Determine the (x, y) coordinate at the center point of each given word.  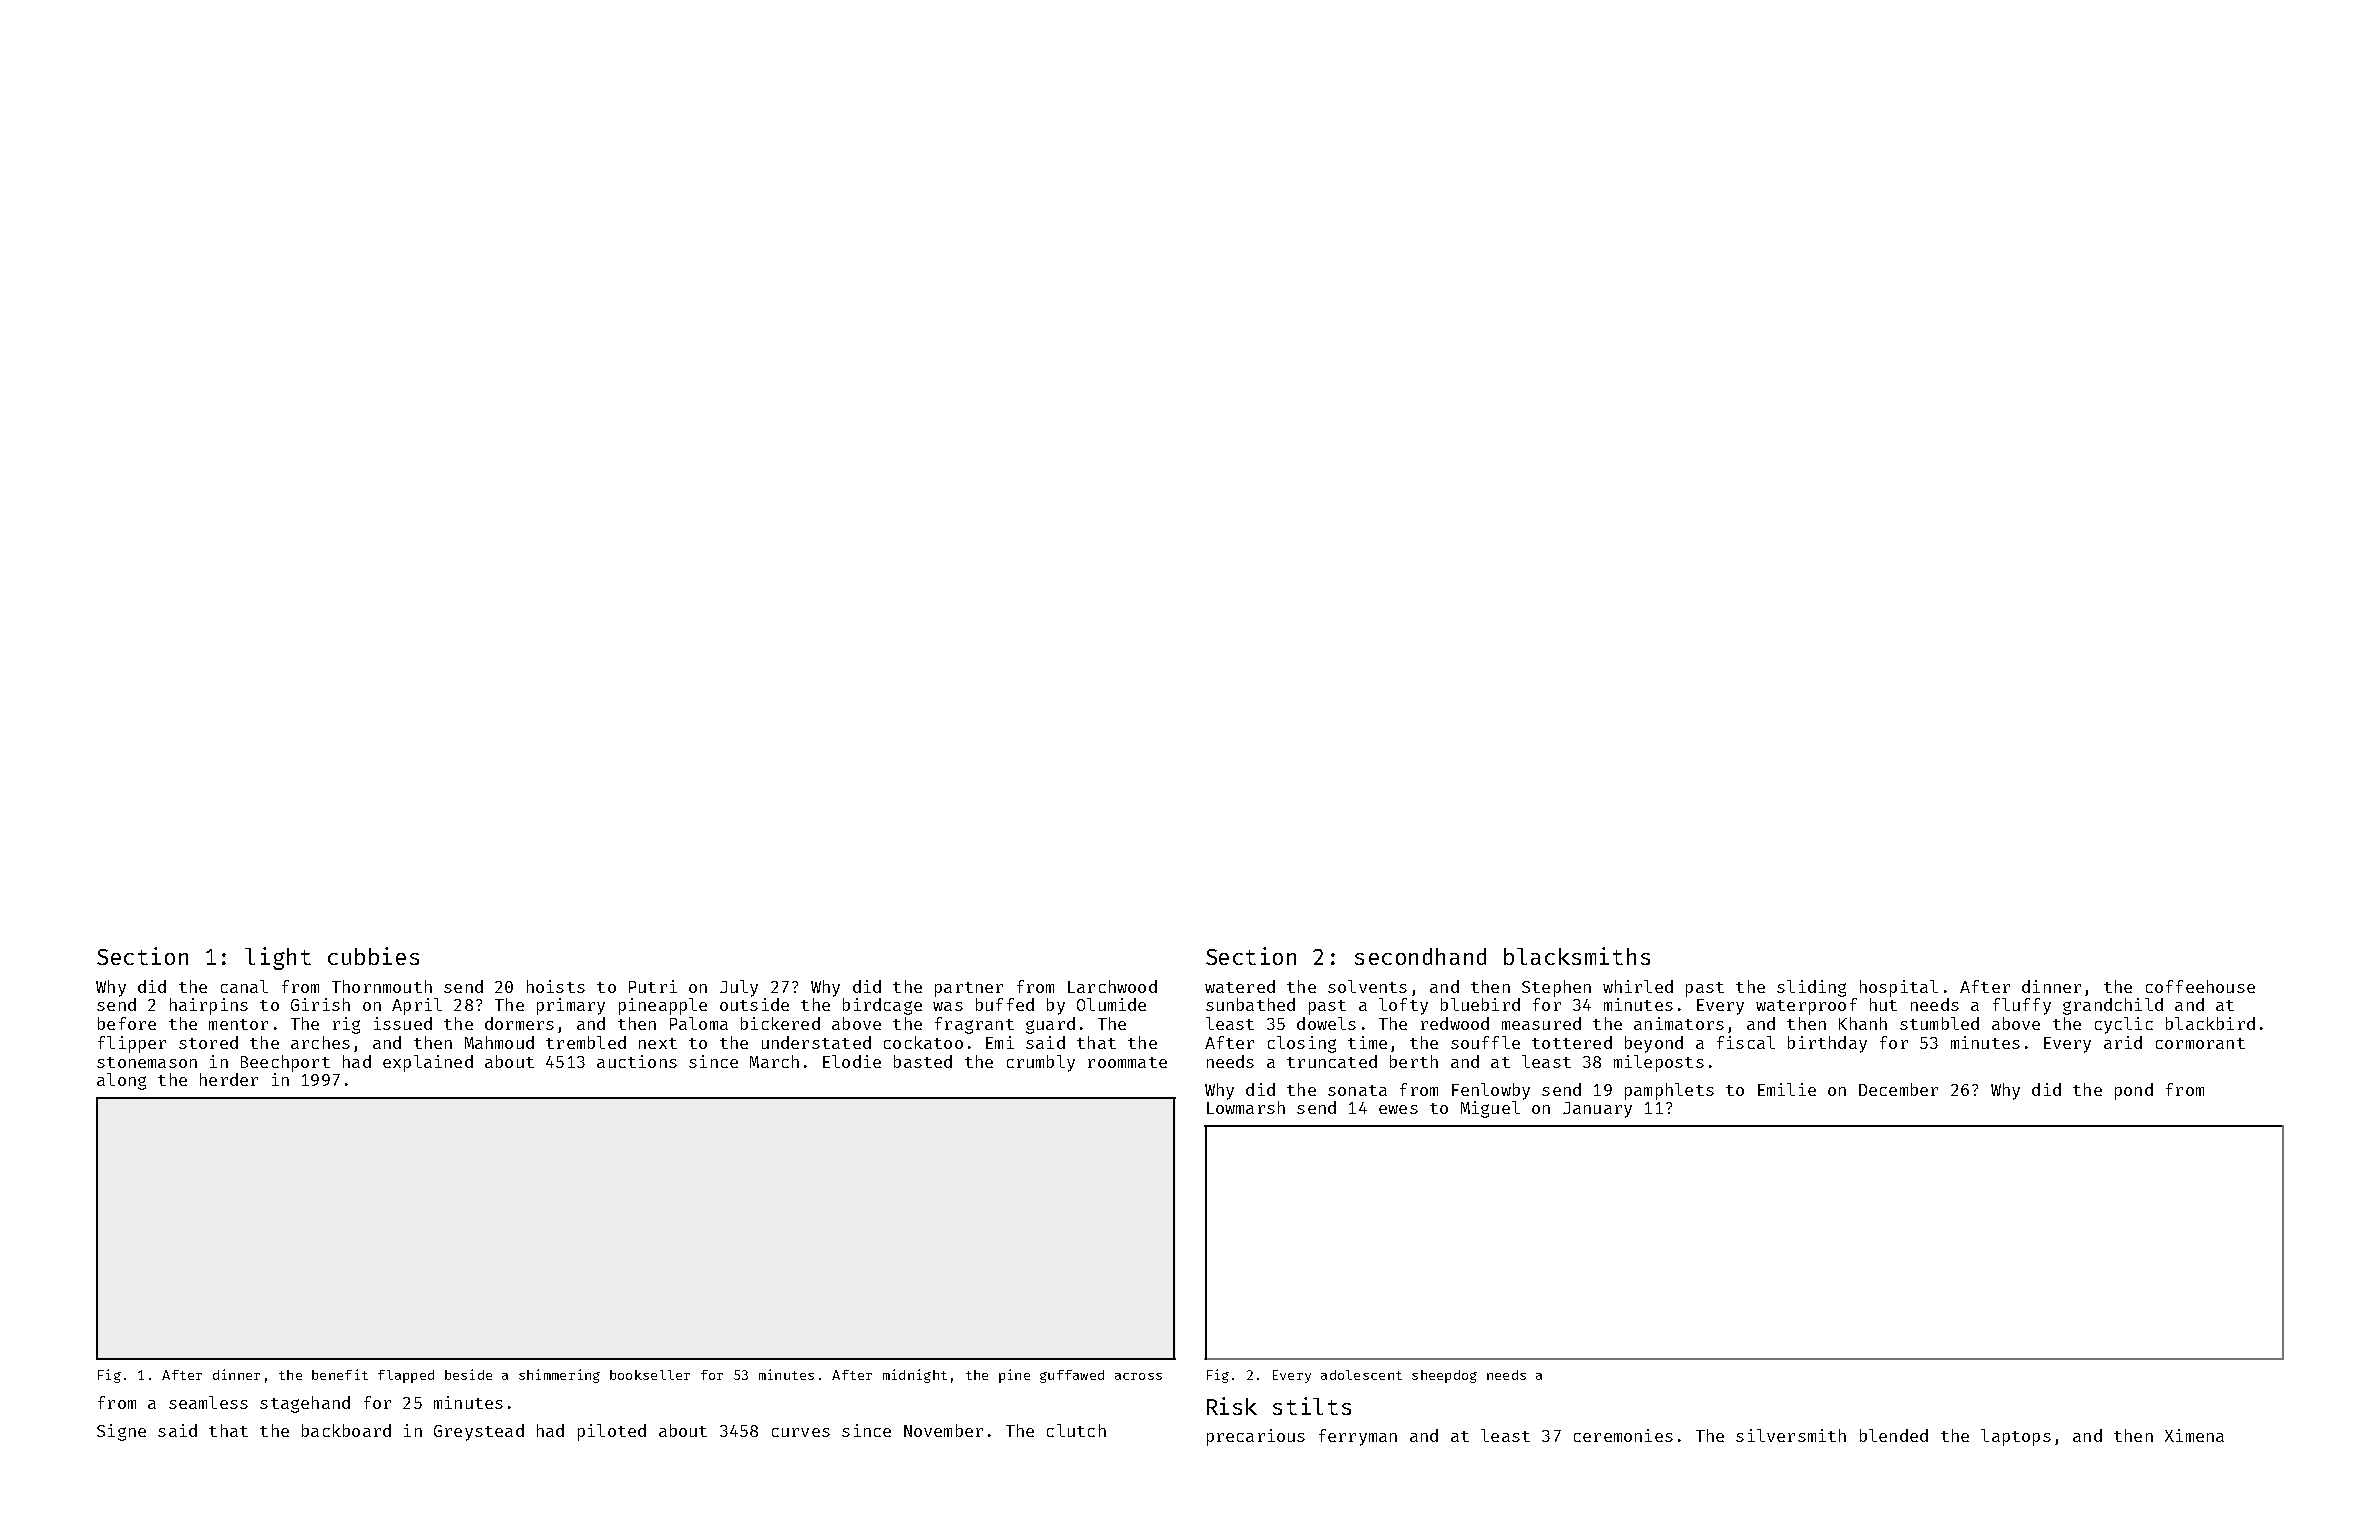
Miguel (1490, 1109)
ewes (1398, 1109)
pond (2134, 1091)
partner (969, 989)
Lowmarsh (1246, 1107)
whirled (1638, 986)
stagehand (305, 1404)
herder (229, 1079)
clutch (1076, 1430)
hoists (556, 986)
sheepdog (1444, 1376)
